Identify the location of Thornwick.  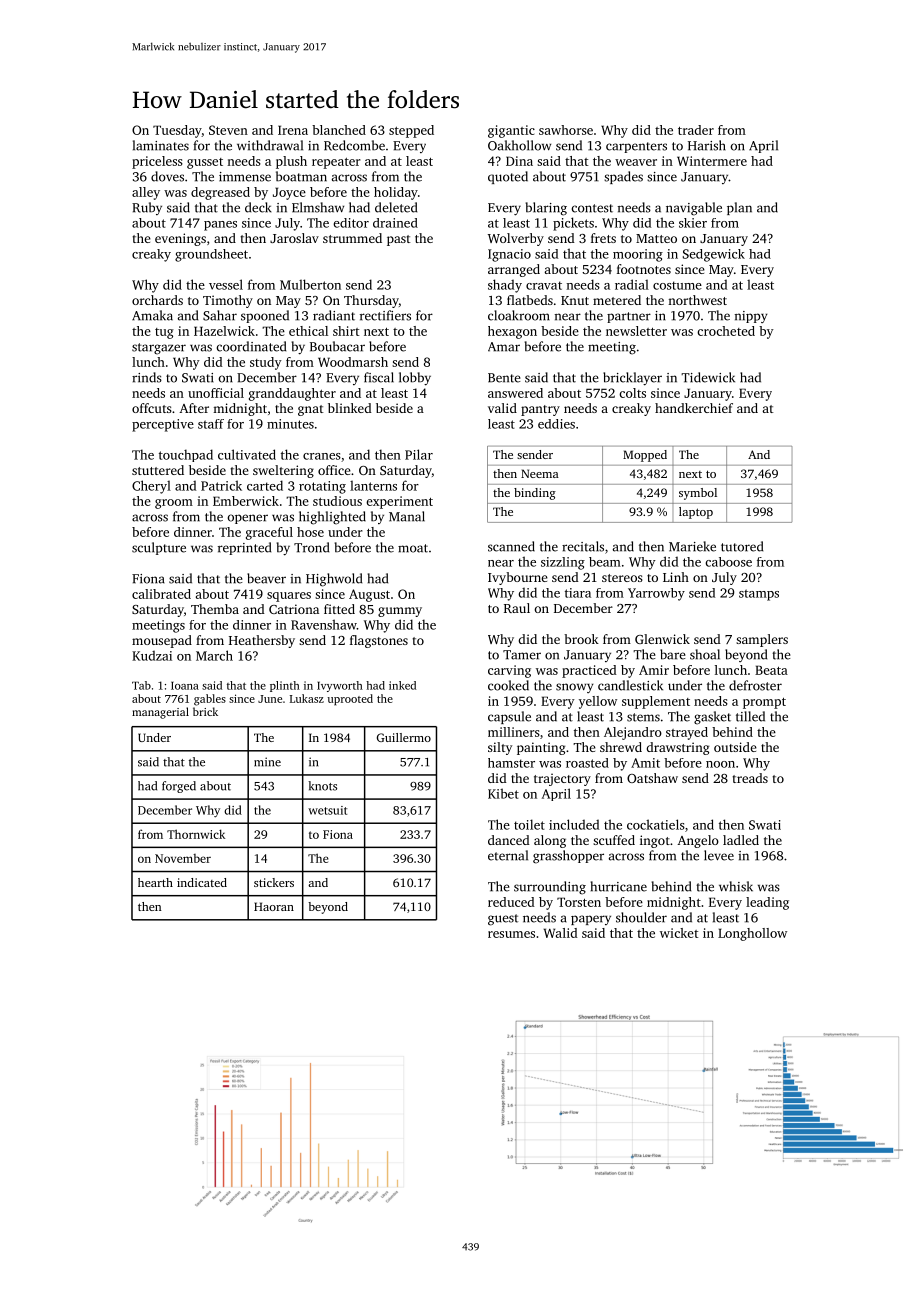
(196, 834).
